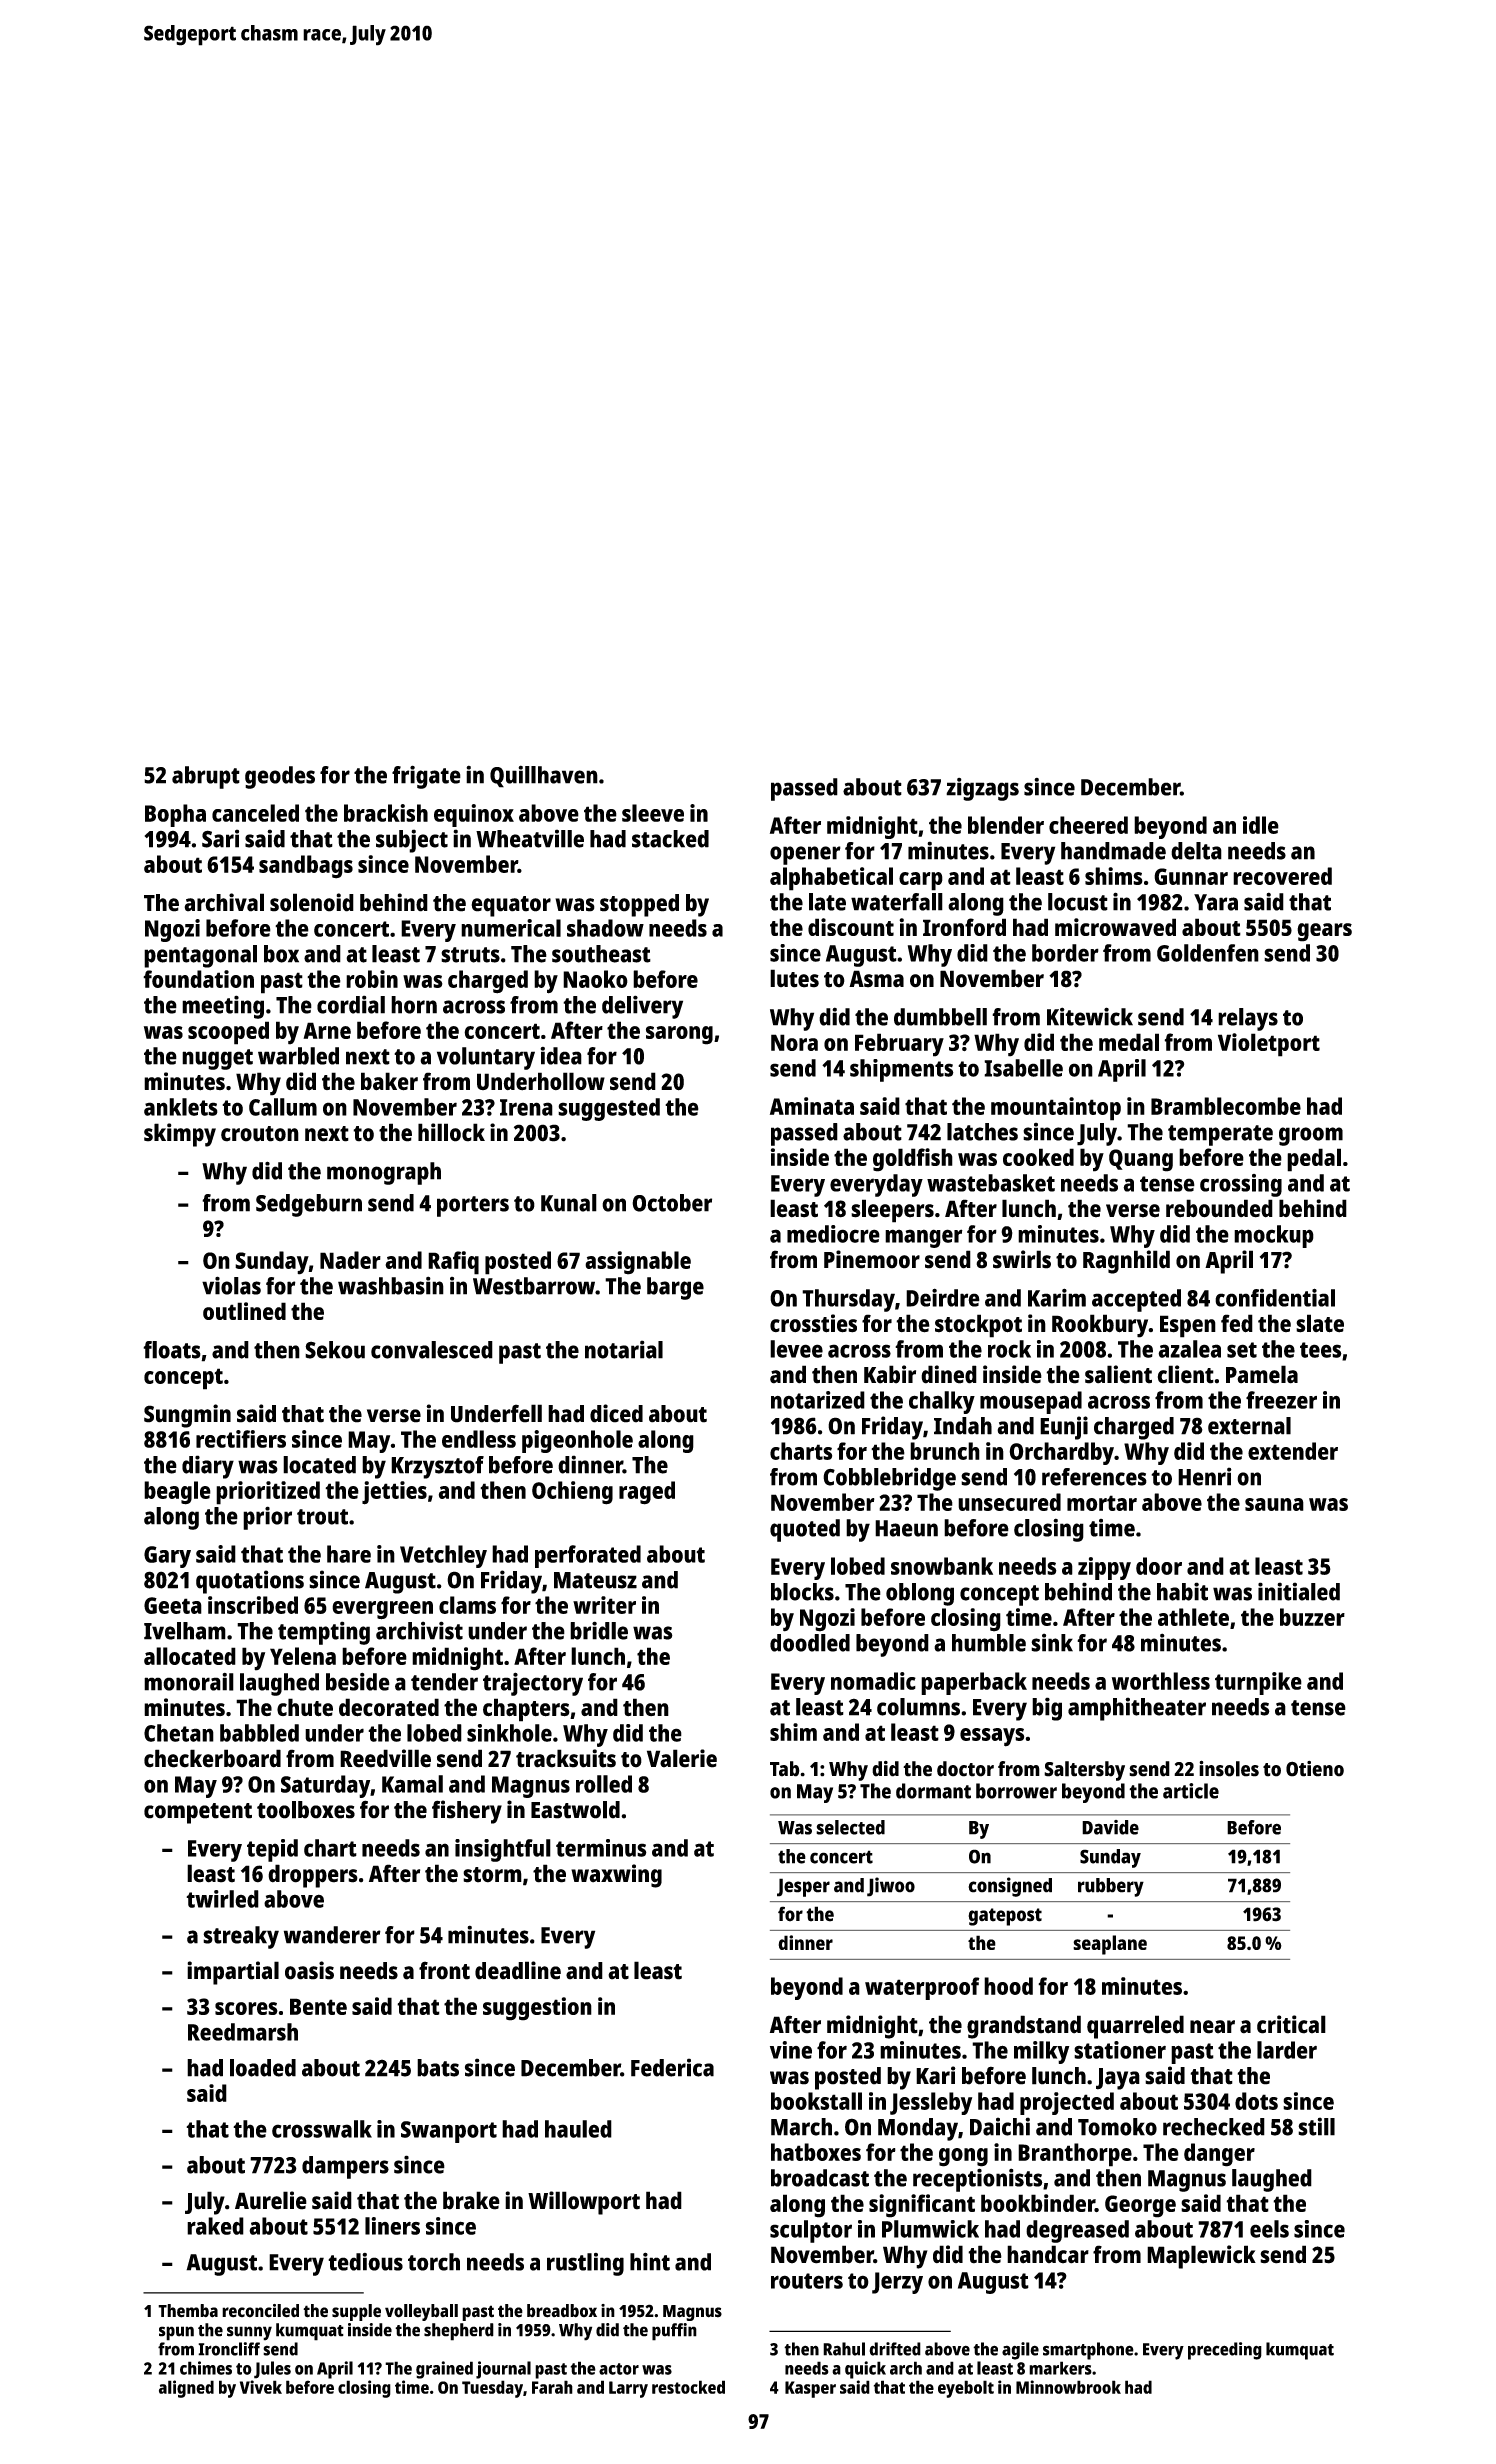  Describe the element at coordinates (1225, 2351) in the image. I see `preceding` at that location.
